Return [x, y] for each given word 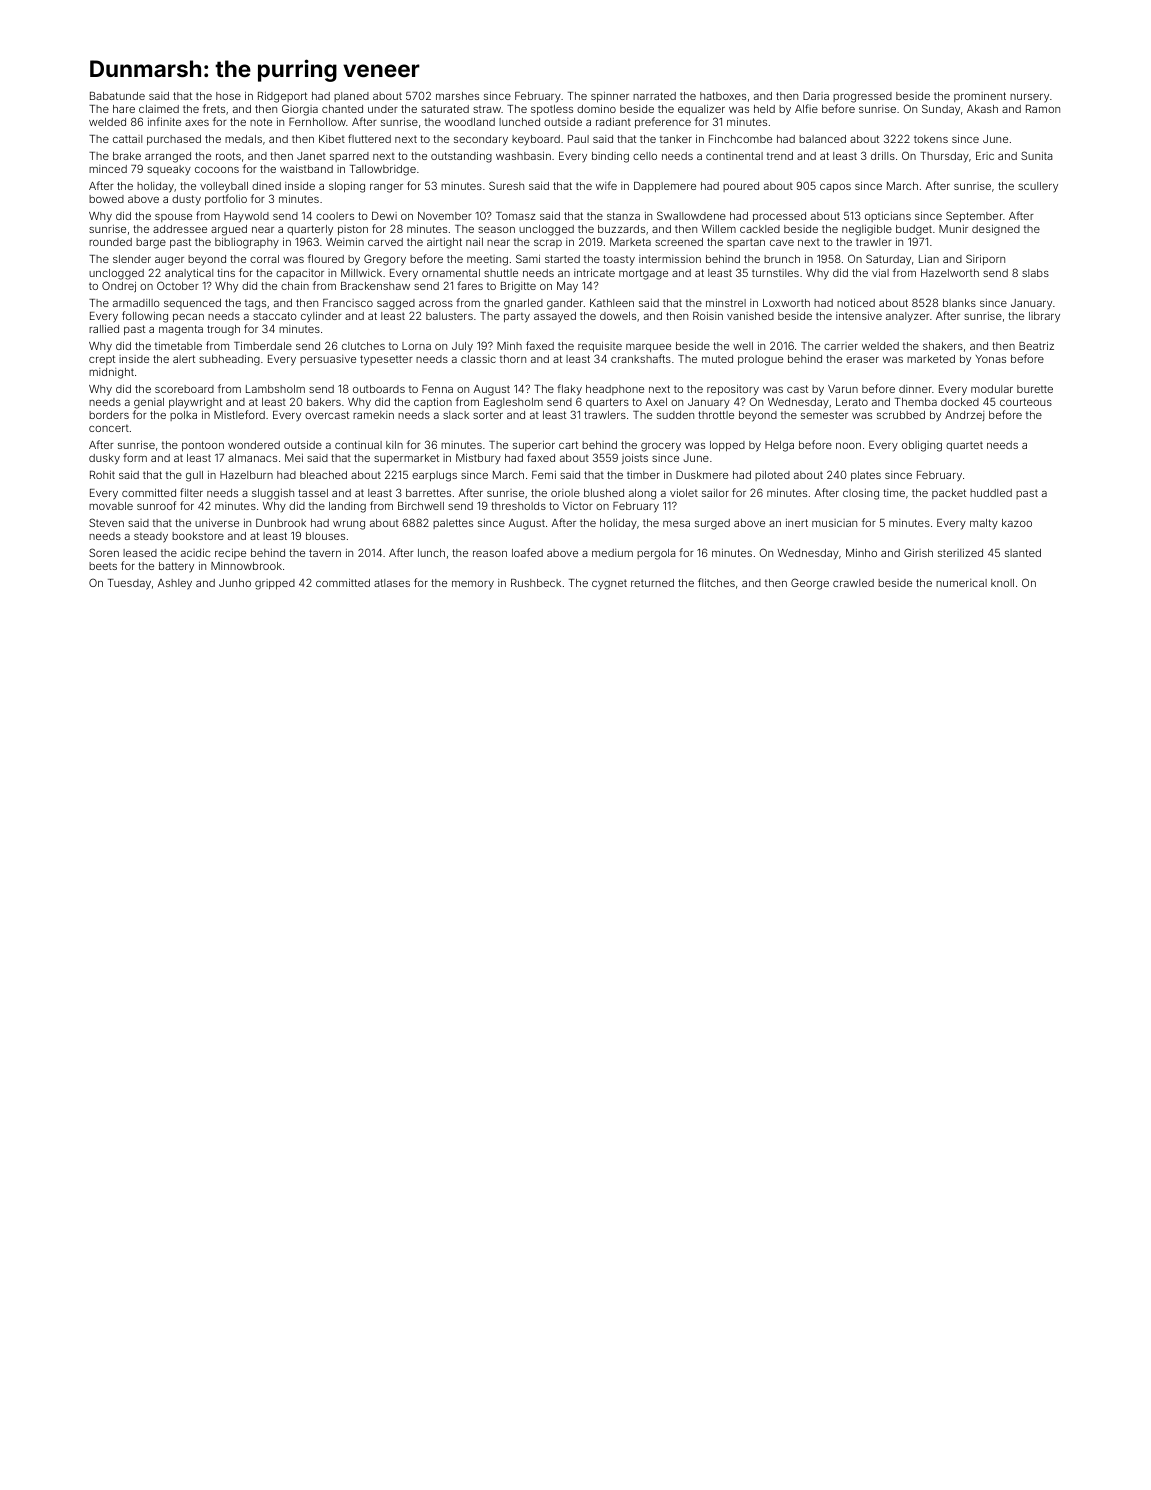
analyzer [908, 317]
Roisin [708, 316]
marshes [457, 96]
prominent [980, 97]
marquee [648, 348]
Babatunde [117, 96]
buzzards [621, 229]
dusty [186, 200]
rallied [104, 328]
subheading [229, 360]
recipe [230, 554]
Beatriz [1036, 345]
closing [861, 494]
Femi [544, 475]
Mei [294, 458]
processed [779, 217]
